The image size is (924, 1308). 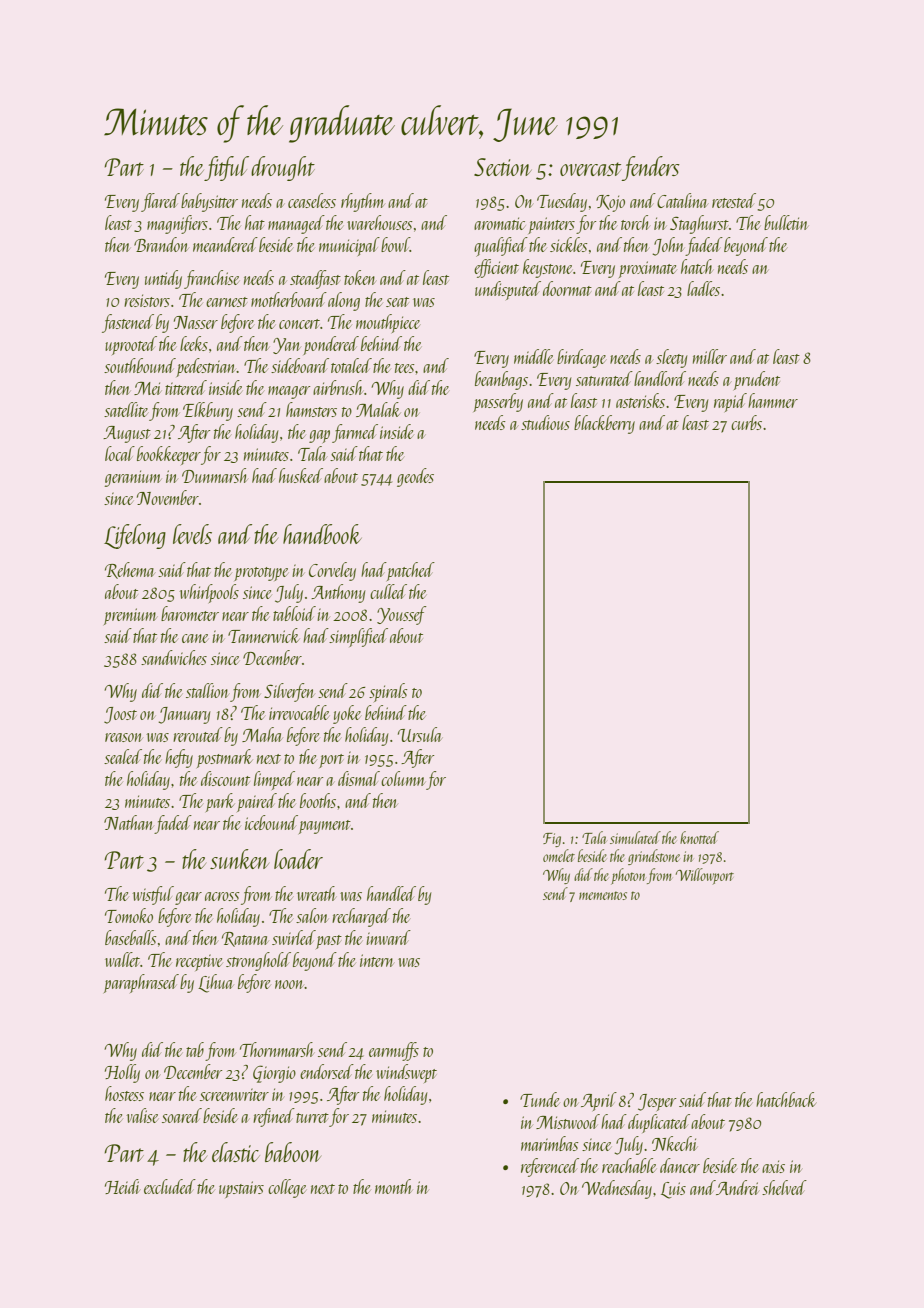 What do you see at coordinates (123, 756) in the screenshot?
I see `sealed` at bounding box center [123, 756].
